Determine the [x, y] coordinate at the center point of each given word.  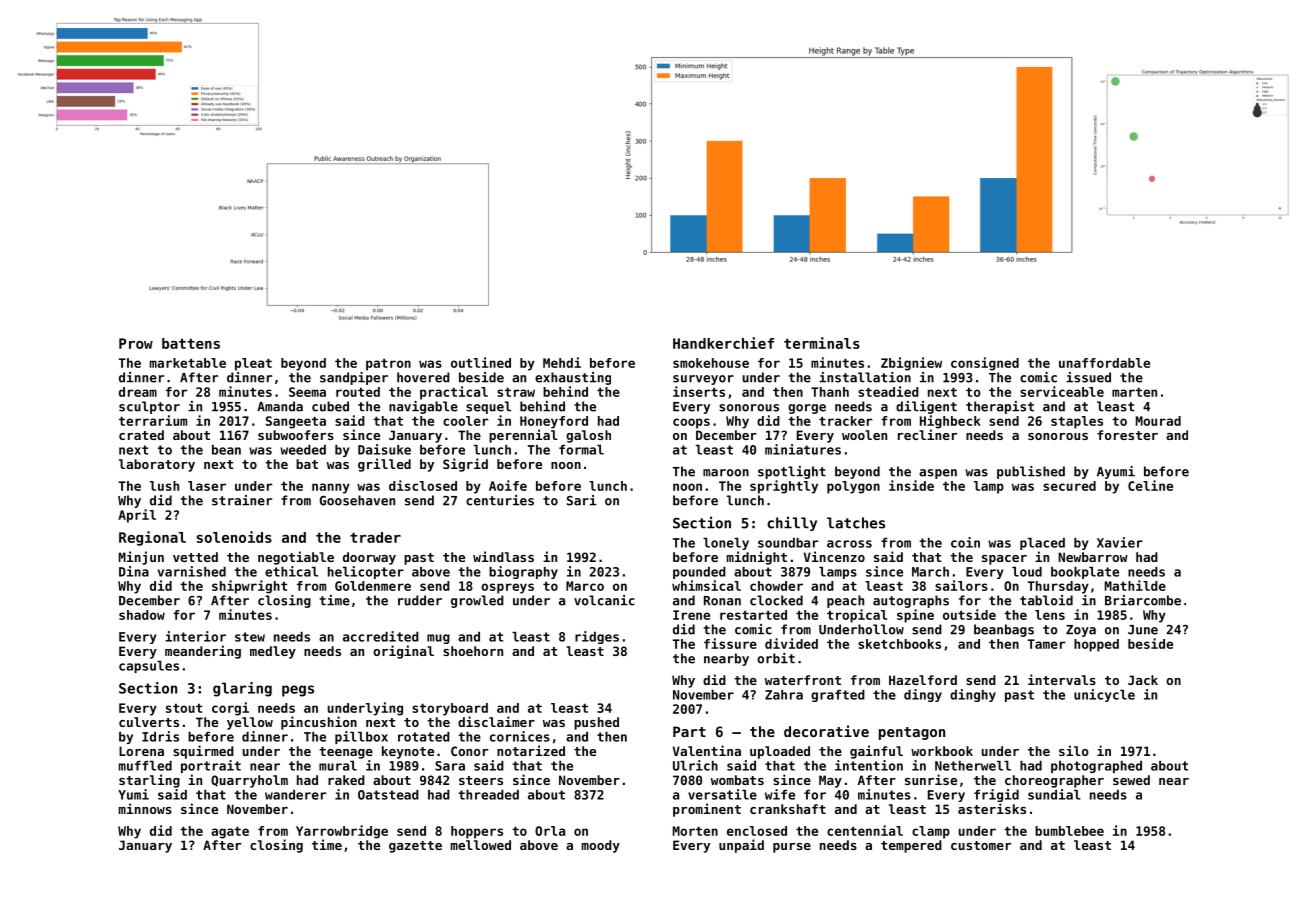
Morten [695, 831]
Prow [136, 343]
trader [375, 537]
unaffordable [1104, 363]
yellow [250, 723]
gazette [415, 847]
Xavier [1120, 542]
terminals [822, 343]
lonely [726, 544]
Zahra [784, 695]
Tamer [1046, 644]
